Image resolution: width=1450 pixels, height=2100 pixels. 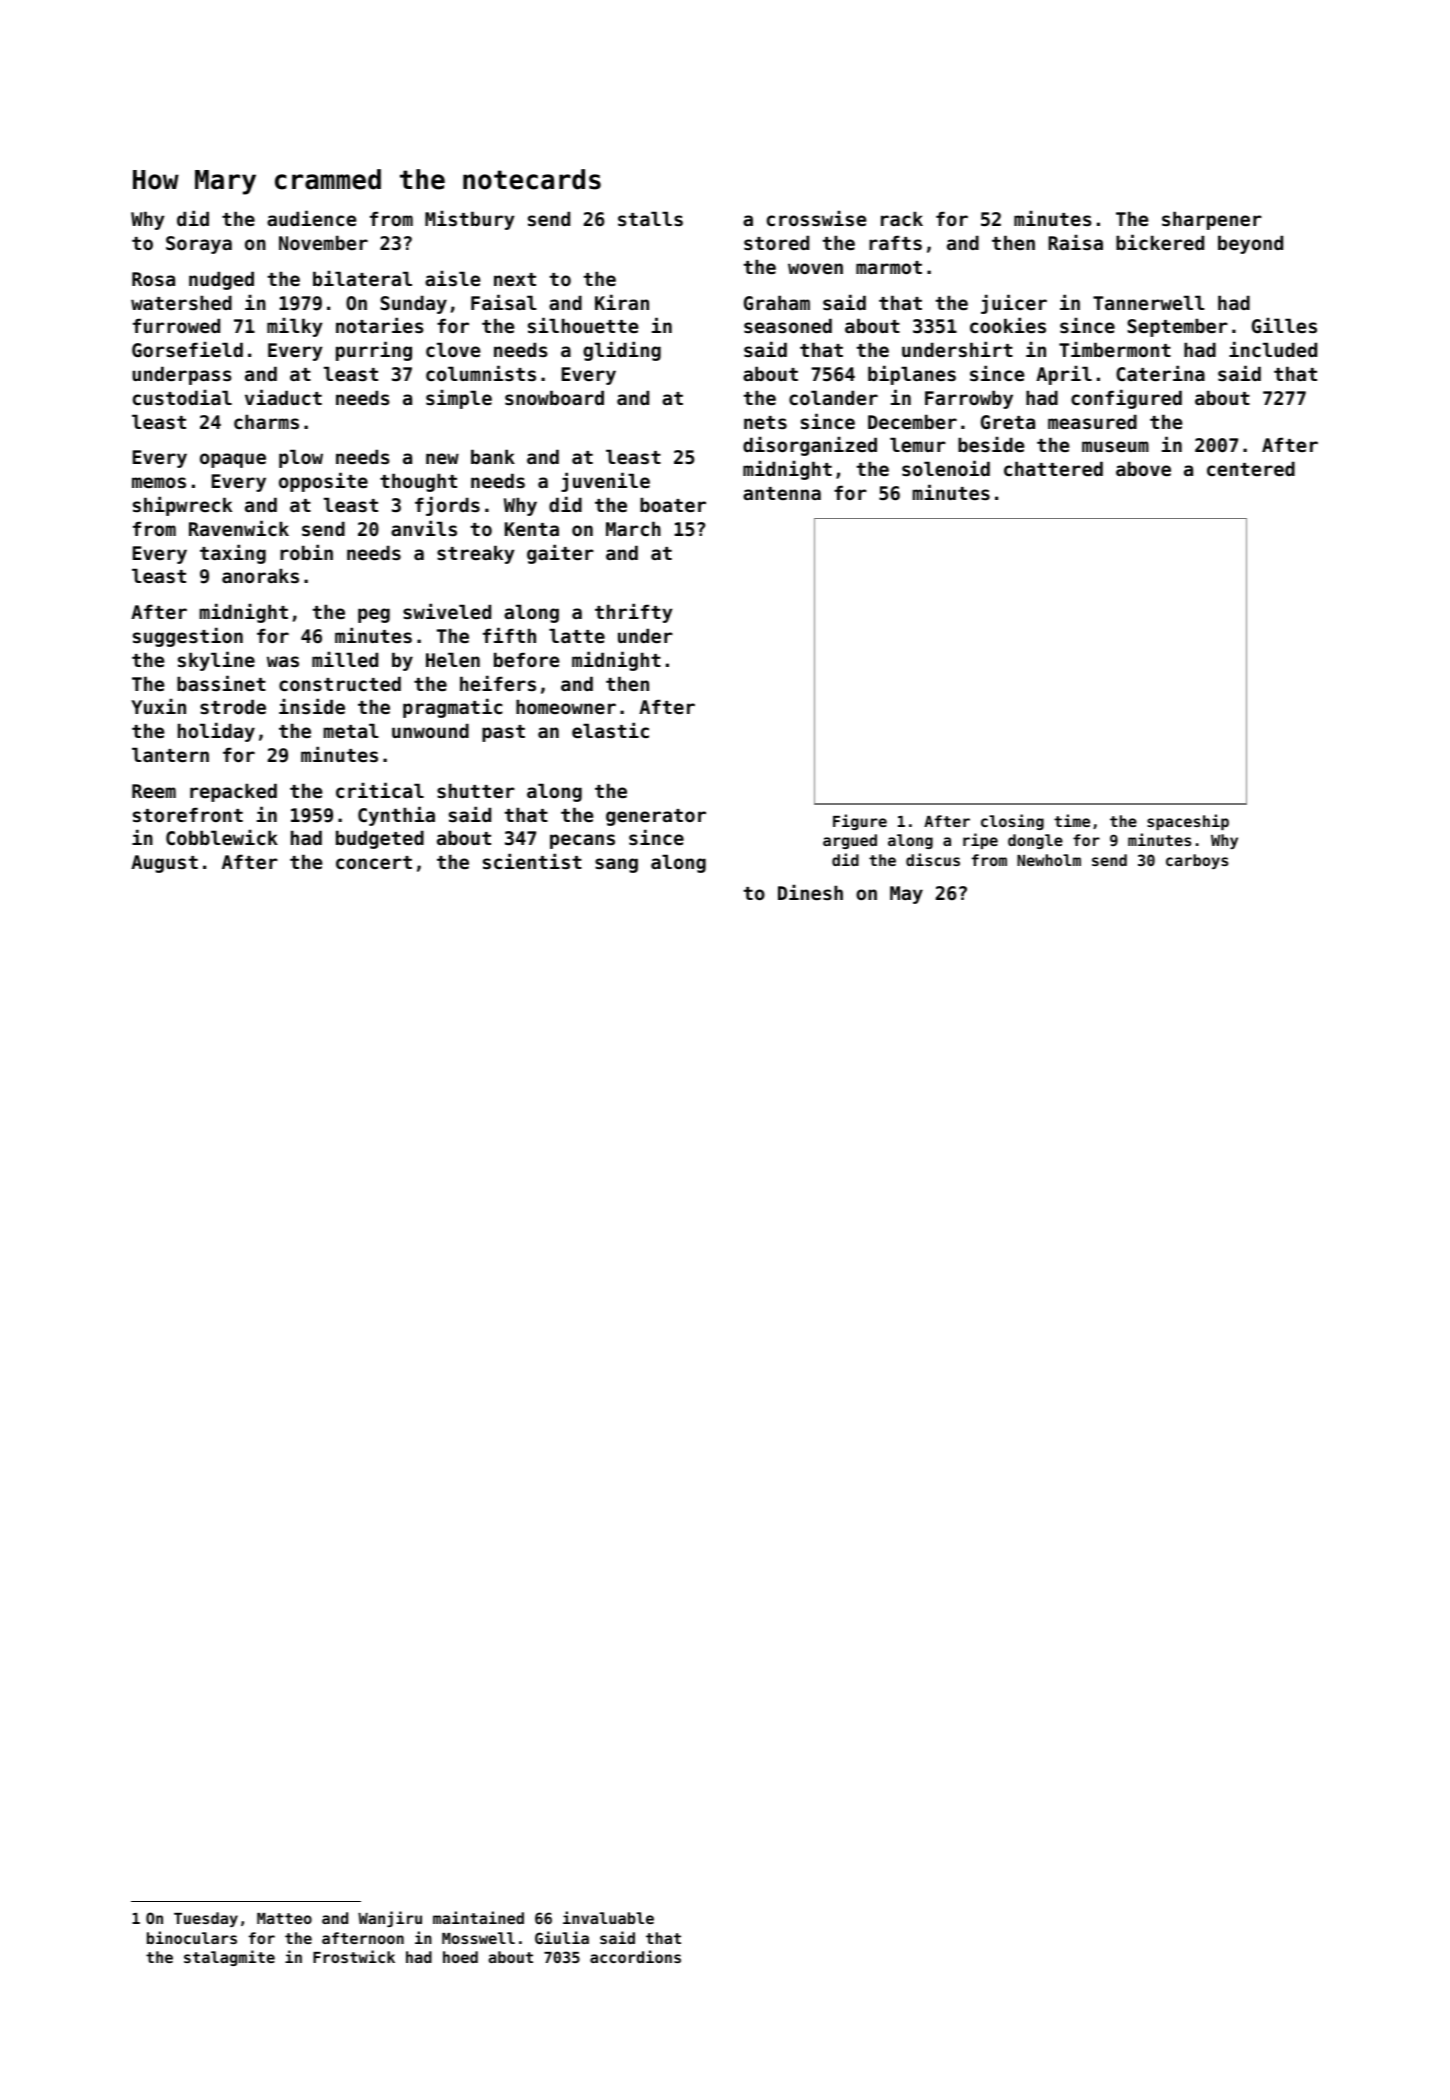 What do you see at coordinates (1251, 468) in the page?
I see `centered` at bounding box center [1251, 468].
